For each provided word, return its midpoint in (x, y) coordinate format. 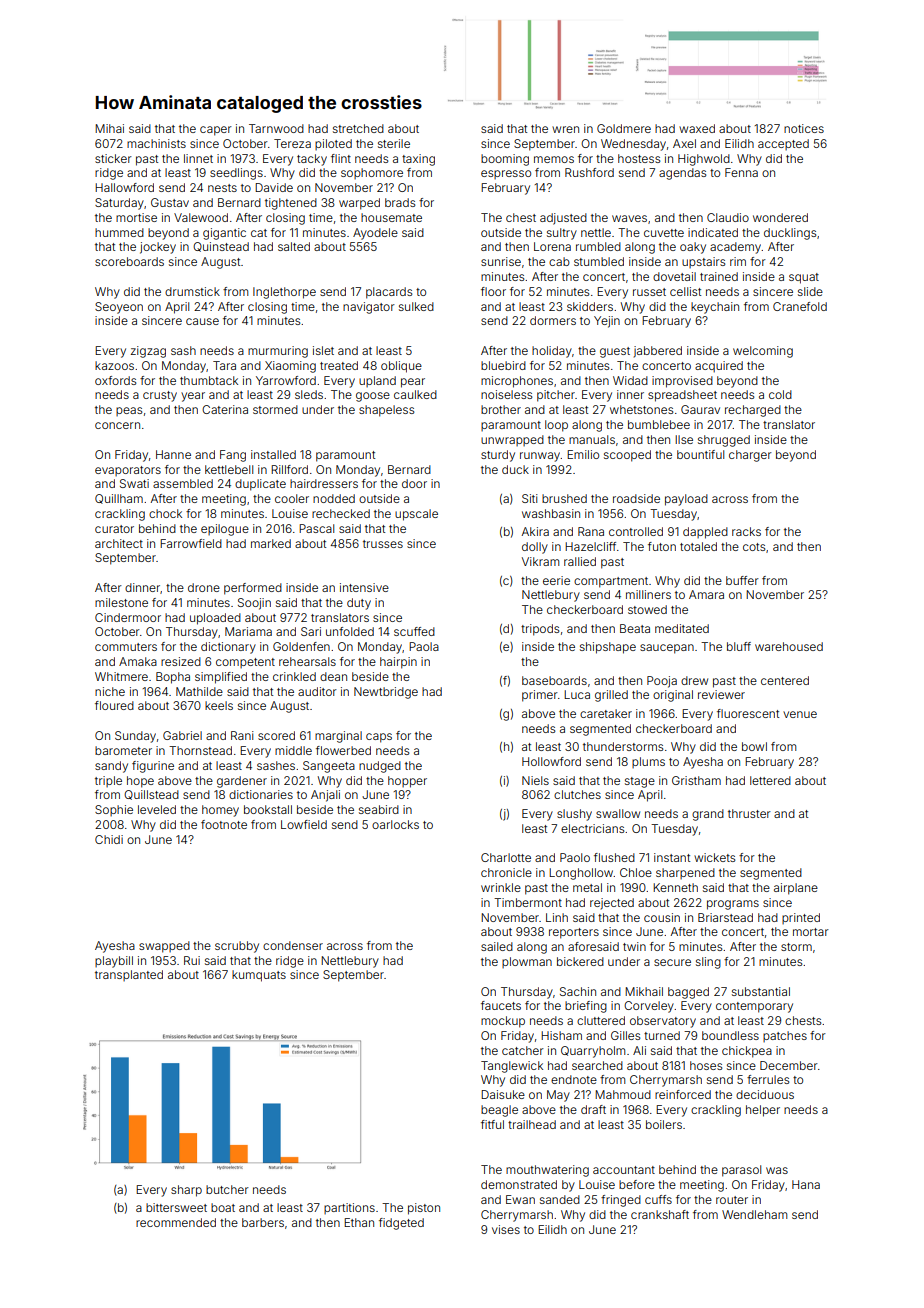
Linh (557, 917)
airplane (796, 889)
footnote (224, 824)
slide (810, 291)
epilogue (225, 530)
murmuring (278, 352)
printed (801, 918)
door (414, 483)
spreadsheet (682, 396)
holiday (552, 352)
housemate (391, 217)
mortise (136, 217)
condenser (293, 945)
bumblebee (659, 424)
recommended (176, 1222)
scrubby (237, 947)
